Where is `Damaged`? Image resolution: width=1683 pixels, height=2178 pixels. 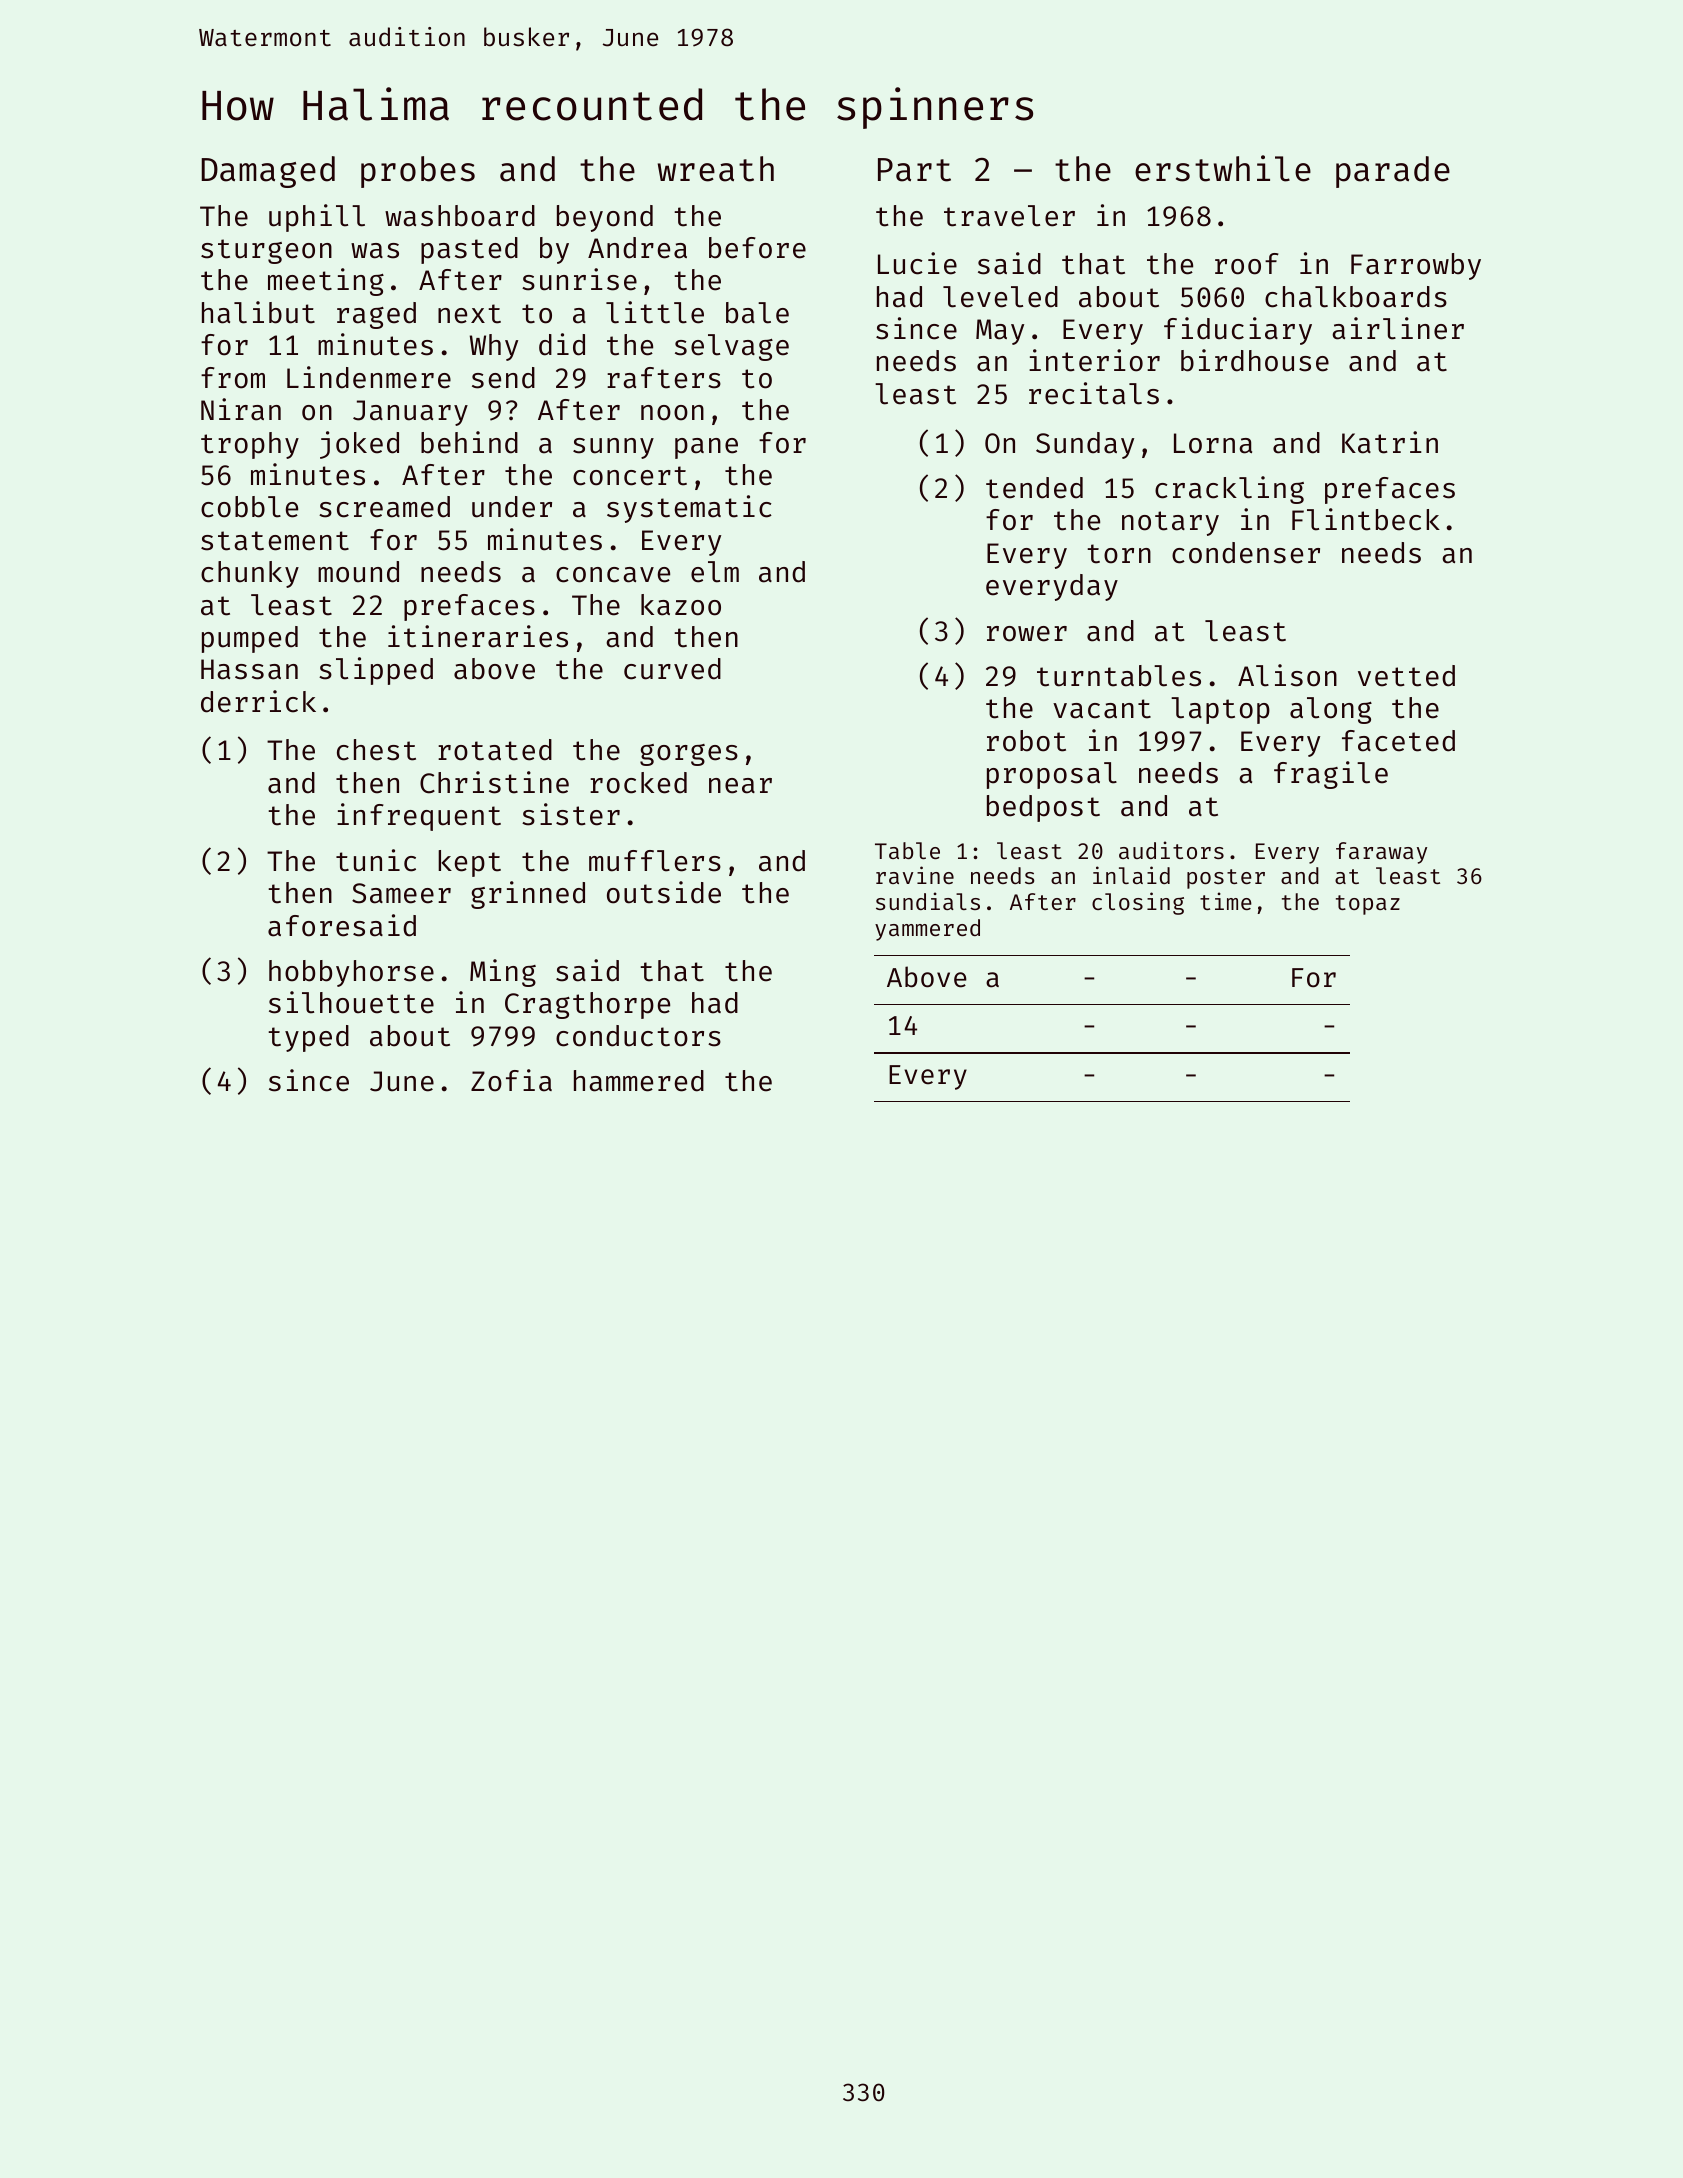 Damaged is located at coordinates (268, 172).
